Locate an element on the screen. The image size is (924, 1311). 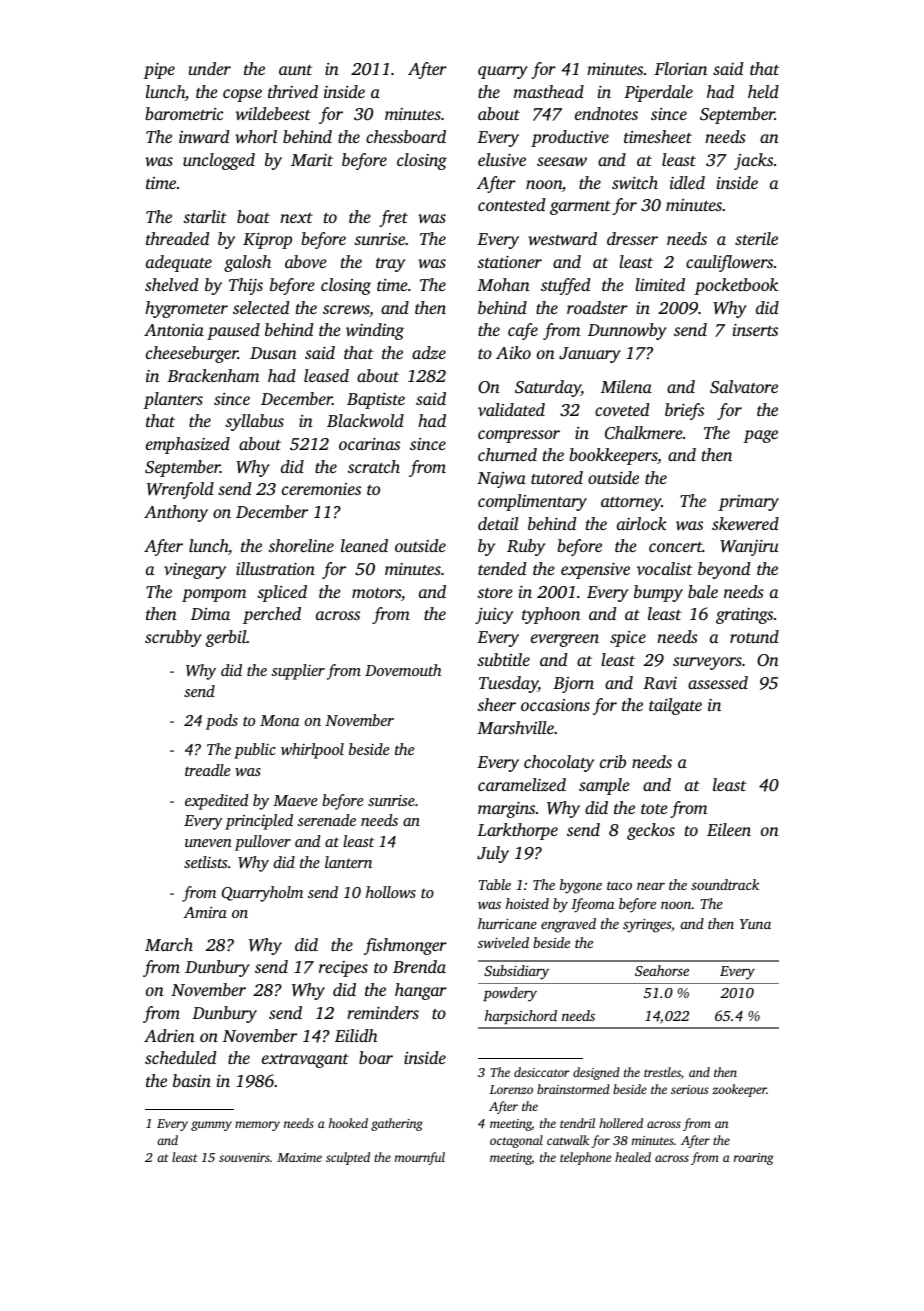
dresser is located at coordinates (632, 238).
